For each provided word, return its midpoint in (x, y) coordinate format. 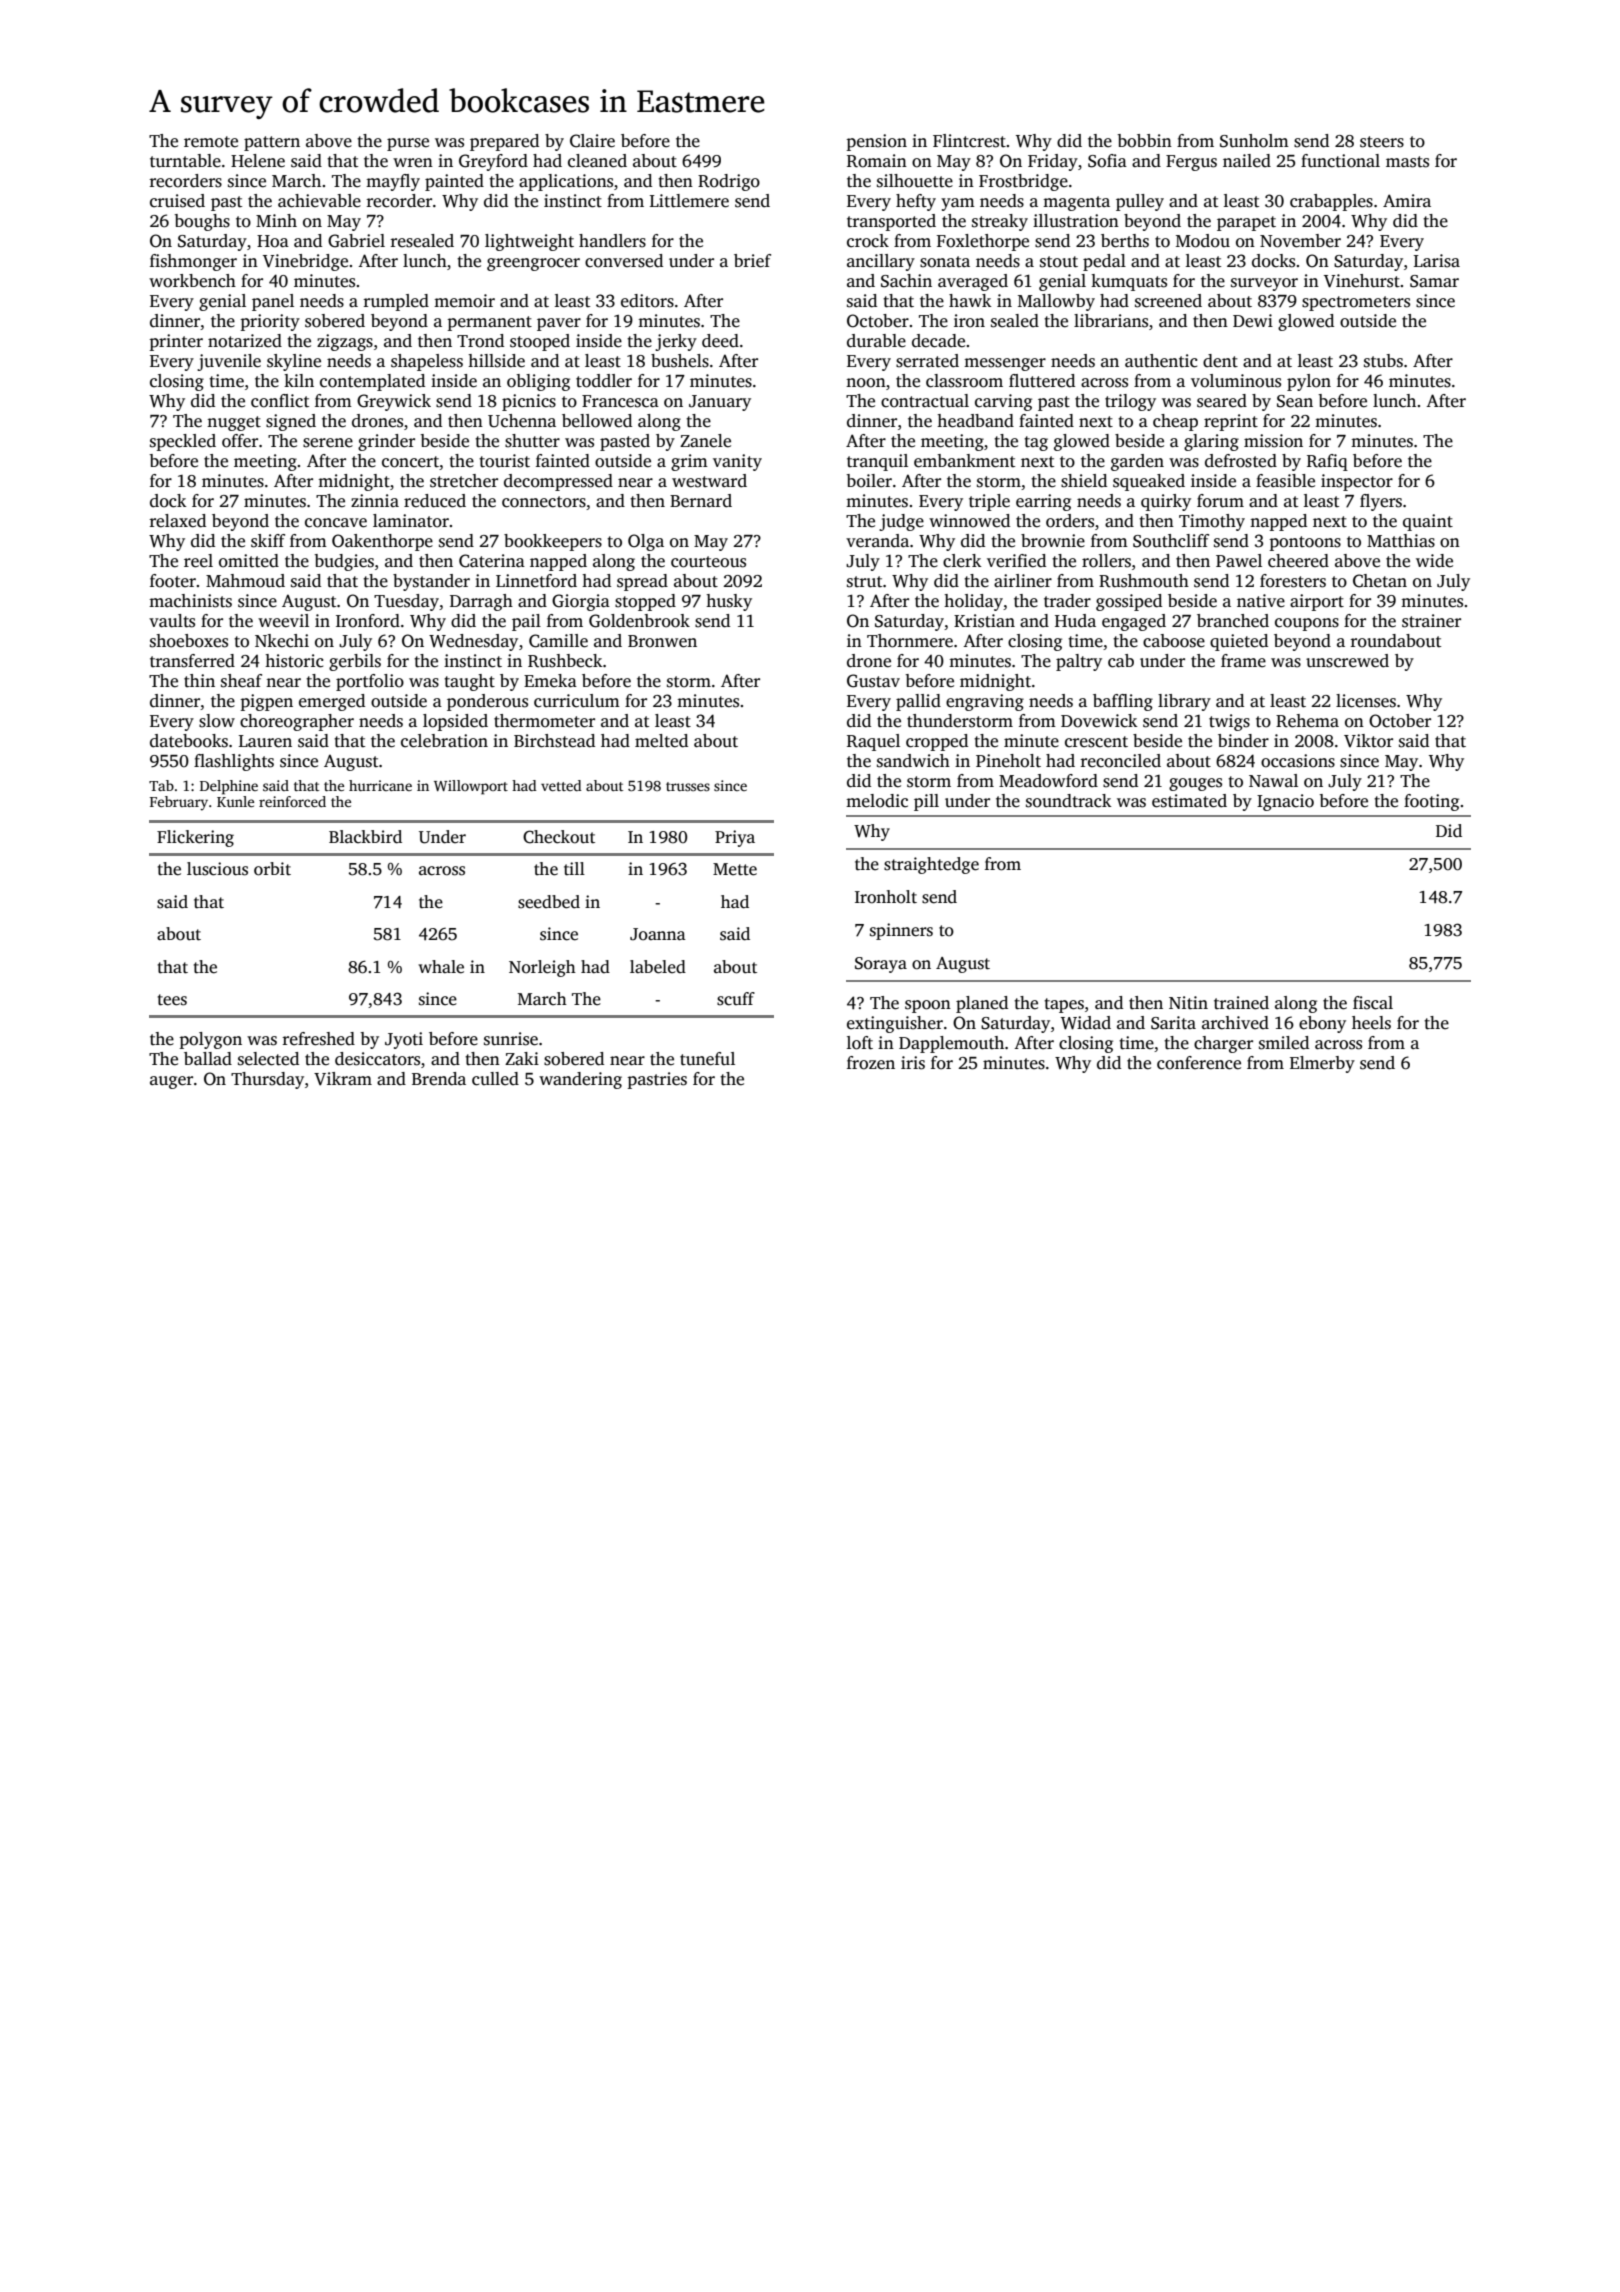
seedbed (549, 902)
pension (876, 142)
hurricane (380, 785)
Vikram (343, 1079)
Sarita (1173, 1023)
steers (1382, 142)
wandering (580, 1080)
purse (408, 144)
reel (198, 561)
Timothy (1212, 522)
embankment (964, 461)
